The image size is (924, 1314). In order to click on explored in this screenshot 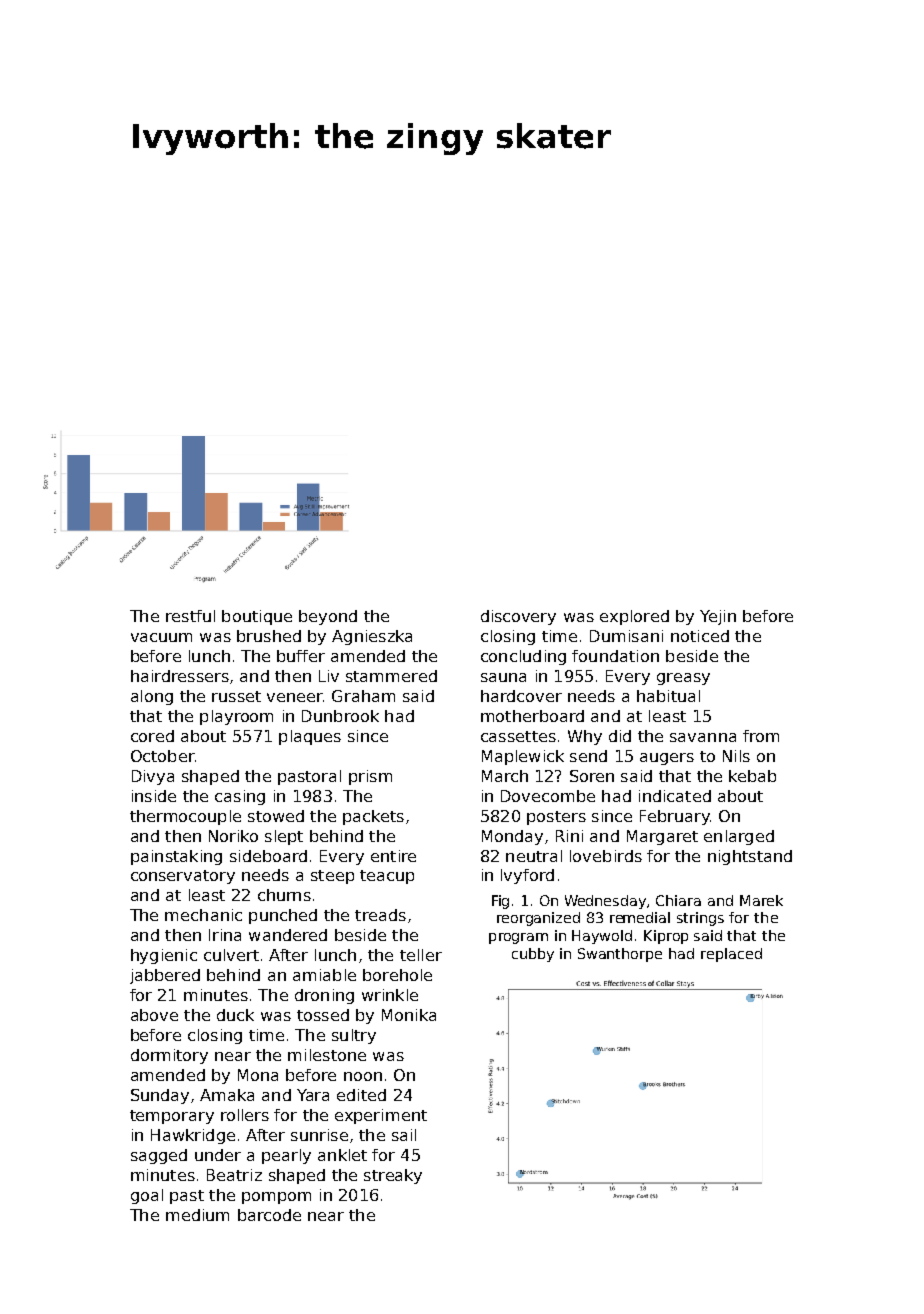, I will do `click(634, 617)`.
